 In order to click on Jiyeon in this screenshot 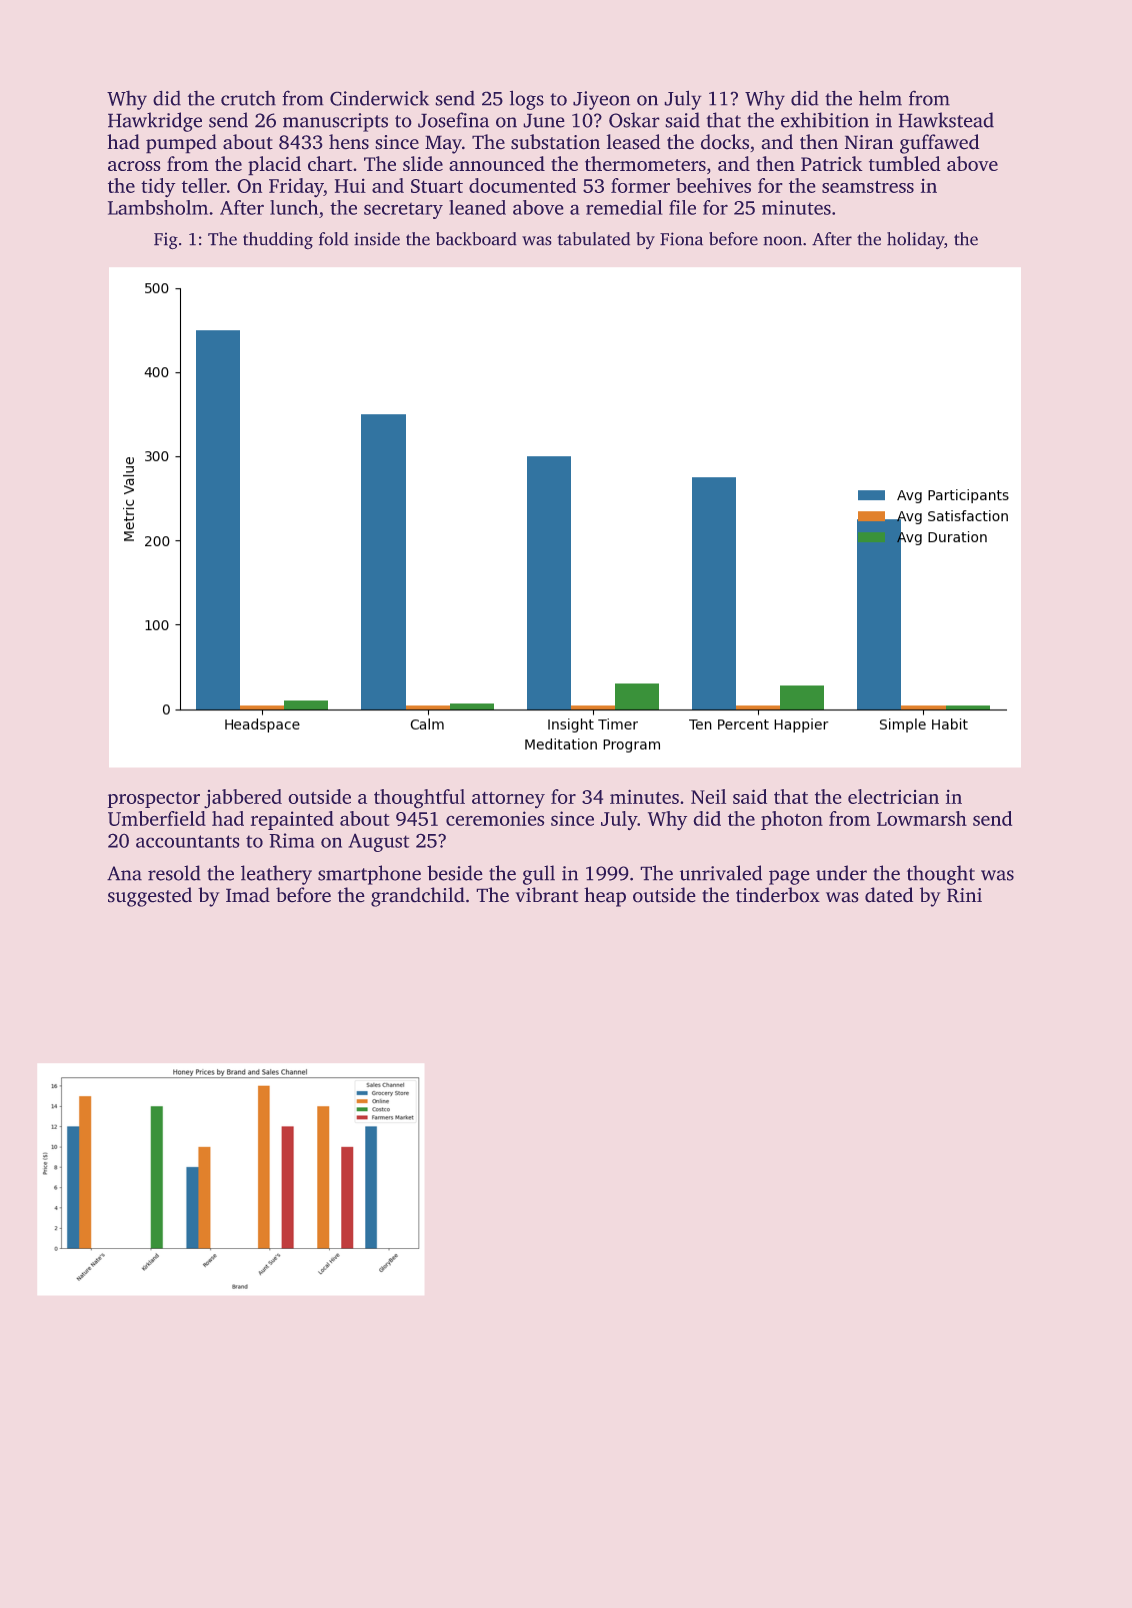, I will do `click(601, 100)`.
